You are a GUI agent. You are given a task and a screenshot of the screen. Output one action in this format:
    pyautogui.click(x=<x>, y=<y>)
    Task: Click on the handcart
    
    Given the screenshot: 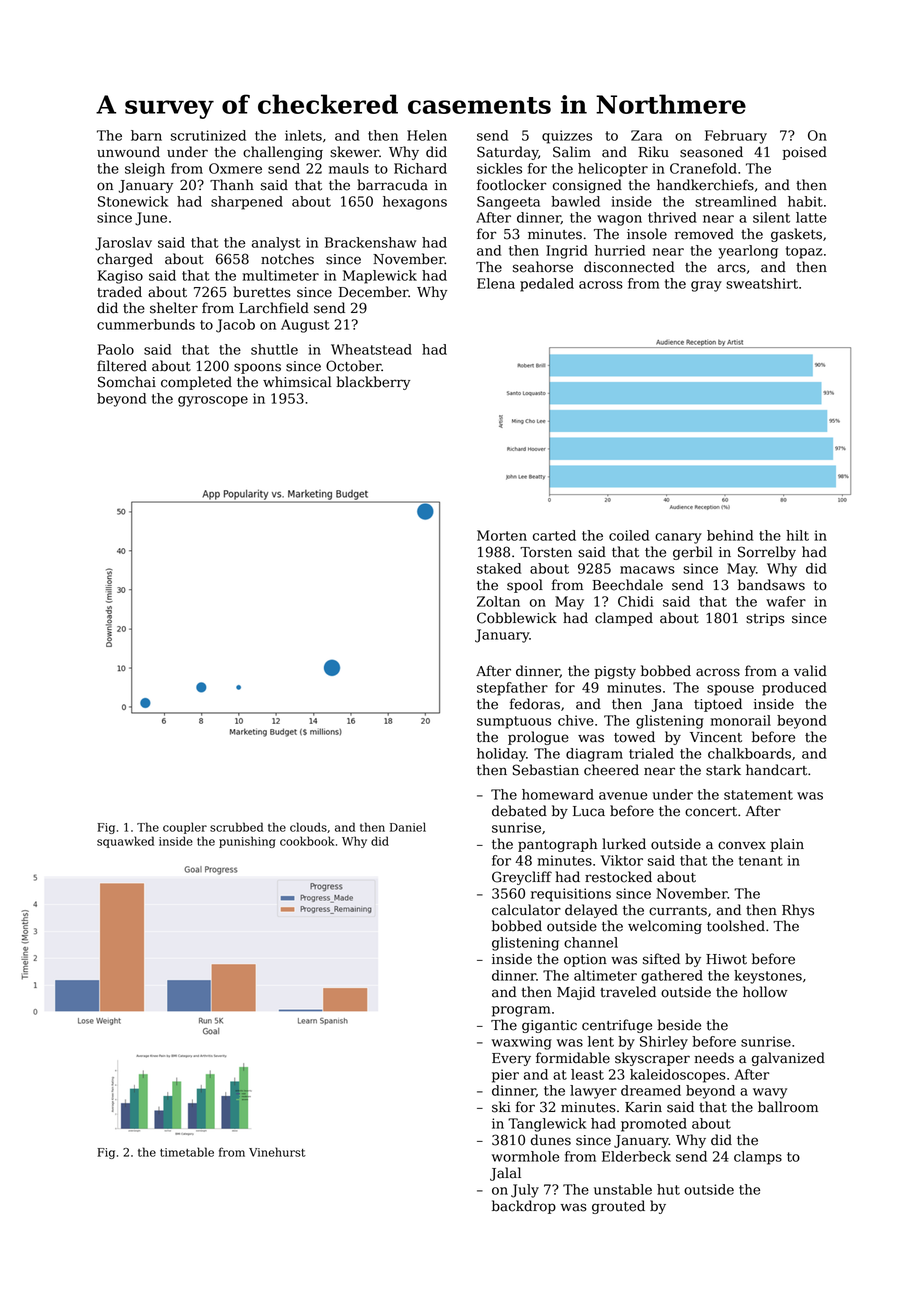 What is the action you would take?
    pyautogui.click(x=776, y=770)
